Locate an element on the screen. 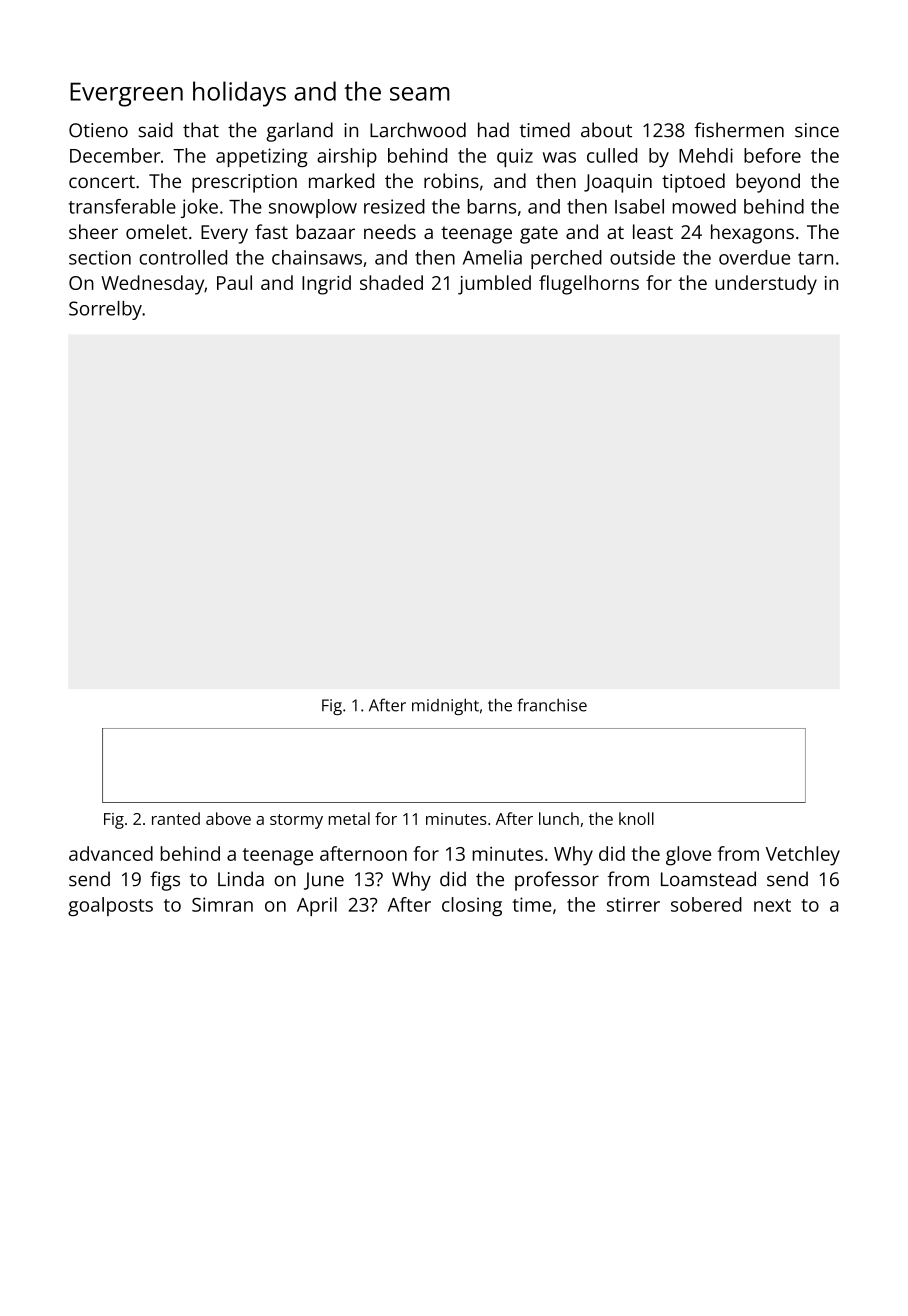 The width and height of the screenshot is (908, 1316). above is located at coordinates (228, 818).
